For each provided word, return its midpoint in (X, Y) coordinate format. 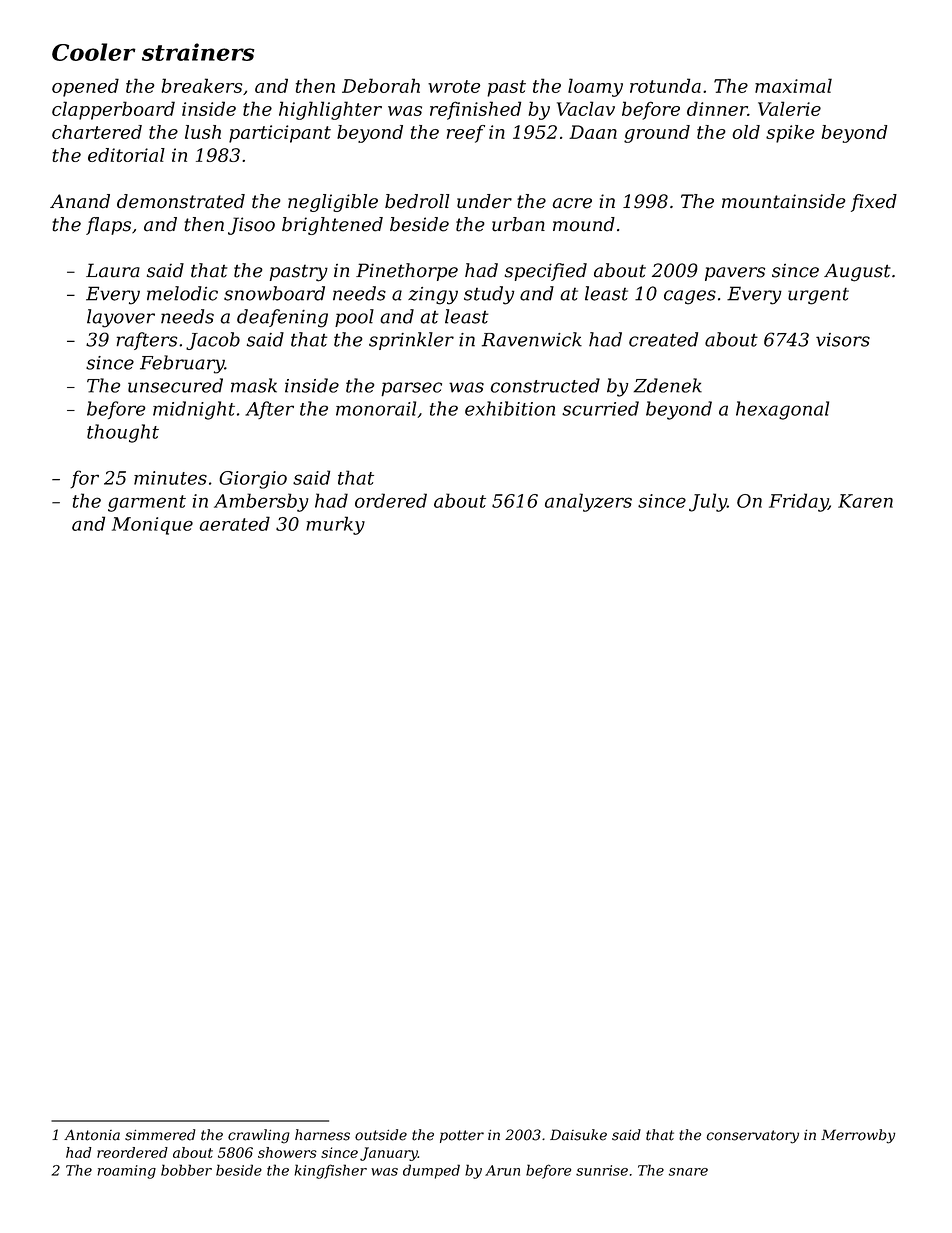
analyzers (588, 502)
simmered (160, 1135)
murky (335, 525)
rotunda (665, 85)
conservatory (753, 1137)
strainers (198, 52)
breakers (202, 85)
